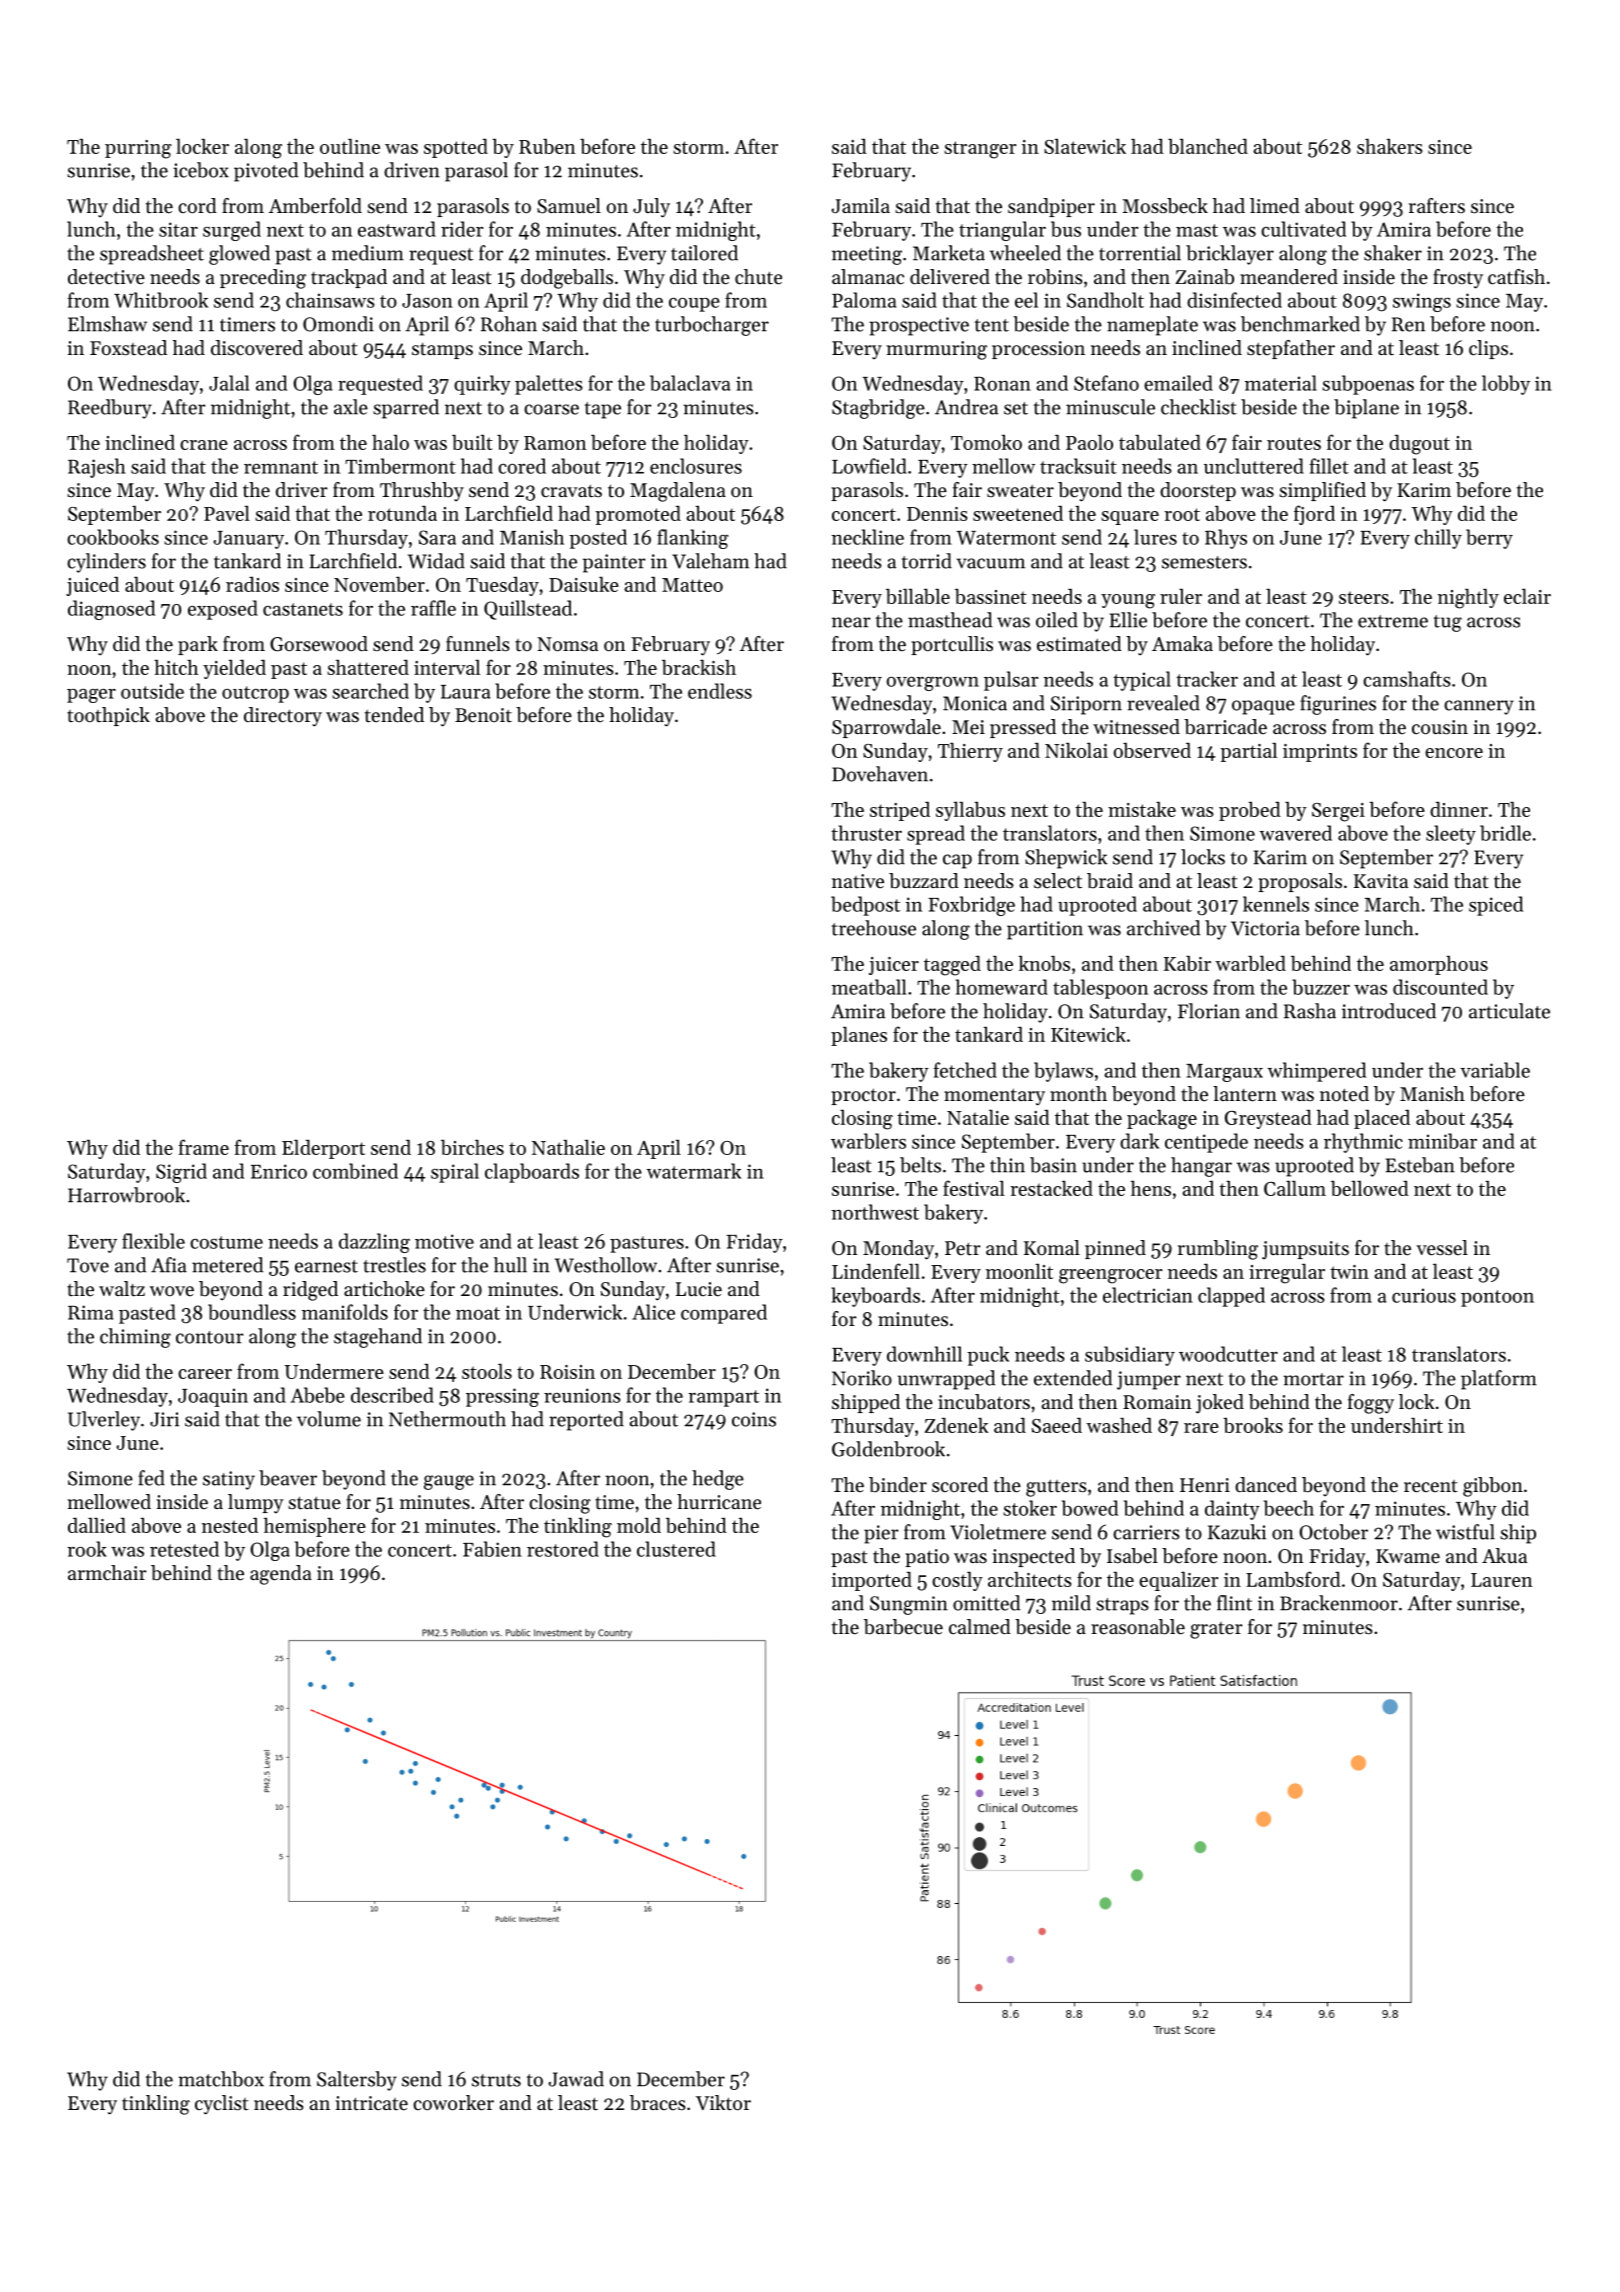 Image resolution: width=1620 pixels, height=2292 pixels. Describe the element at coordinates (1310, 1011) in the image. I see `Rasha` at that location.
